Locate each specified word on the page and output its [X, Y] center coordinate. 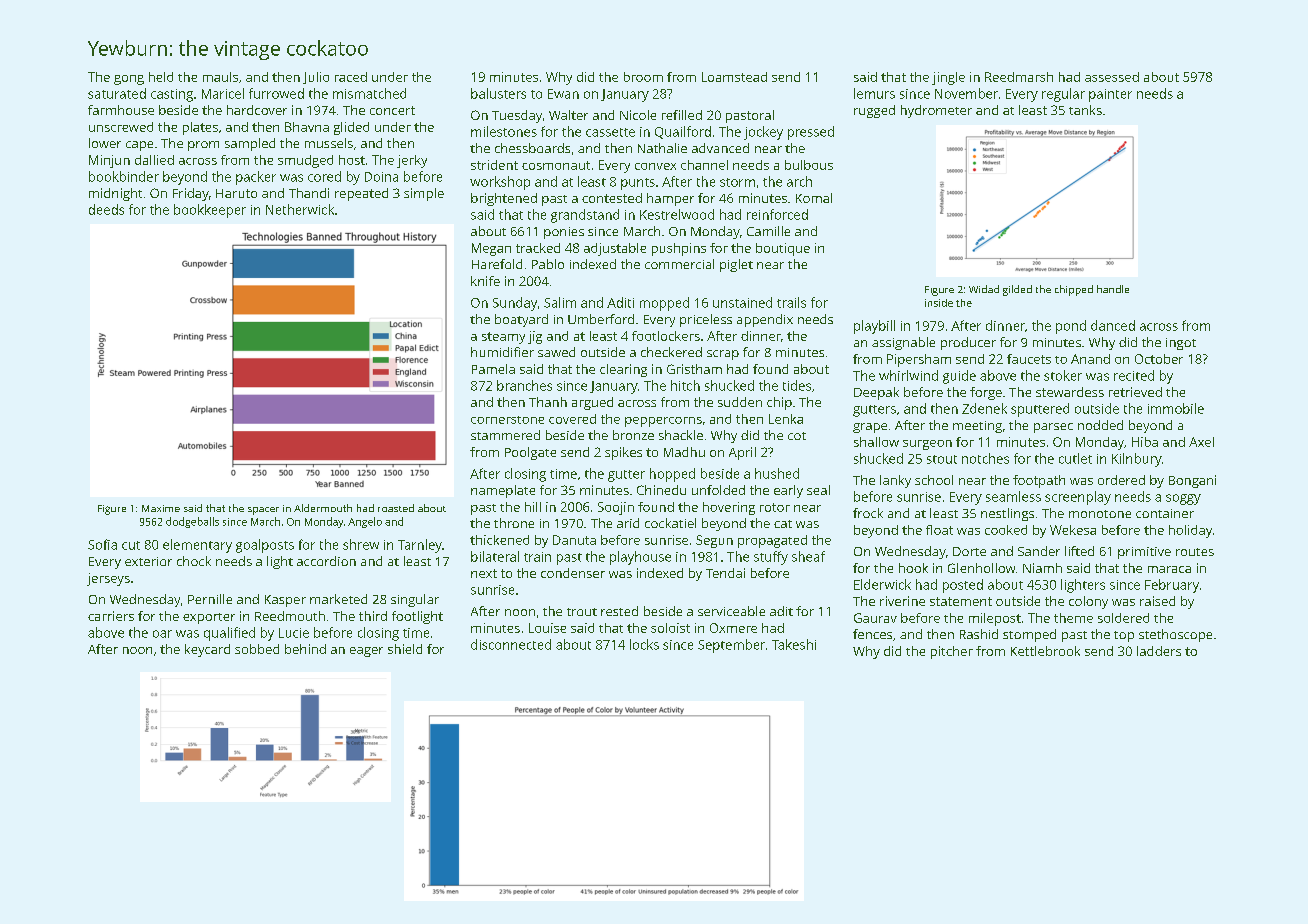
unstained [742, 302]
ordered [1121, 480]
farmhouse [121, 110]
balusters [498, 93]
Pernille [210, 599]
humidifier [502, 352]
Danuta [574, 540]
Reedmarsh [1019, 77]
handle [1113, 289]
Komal [814, 198]
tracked [538, 248]
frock [868, 513]
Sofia [102, 544]
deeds [106, 209]
